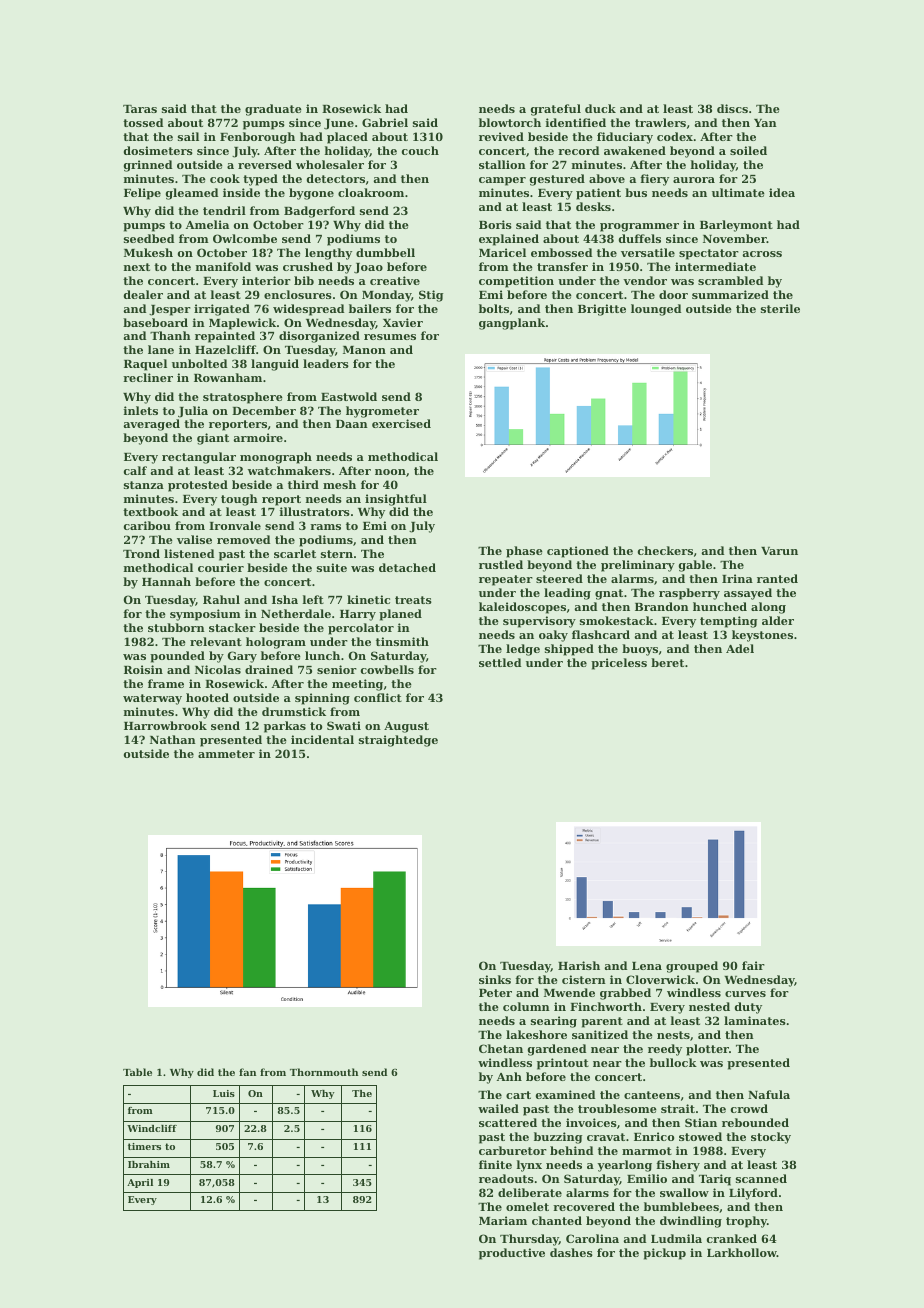 The height and width of the document is (1308, 924). What do you see at coordinates (732, 108) in the document?
I see `discs` at bounding box center [732, 108].
